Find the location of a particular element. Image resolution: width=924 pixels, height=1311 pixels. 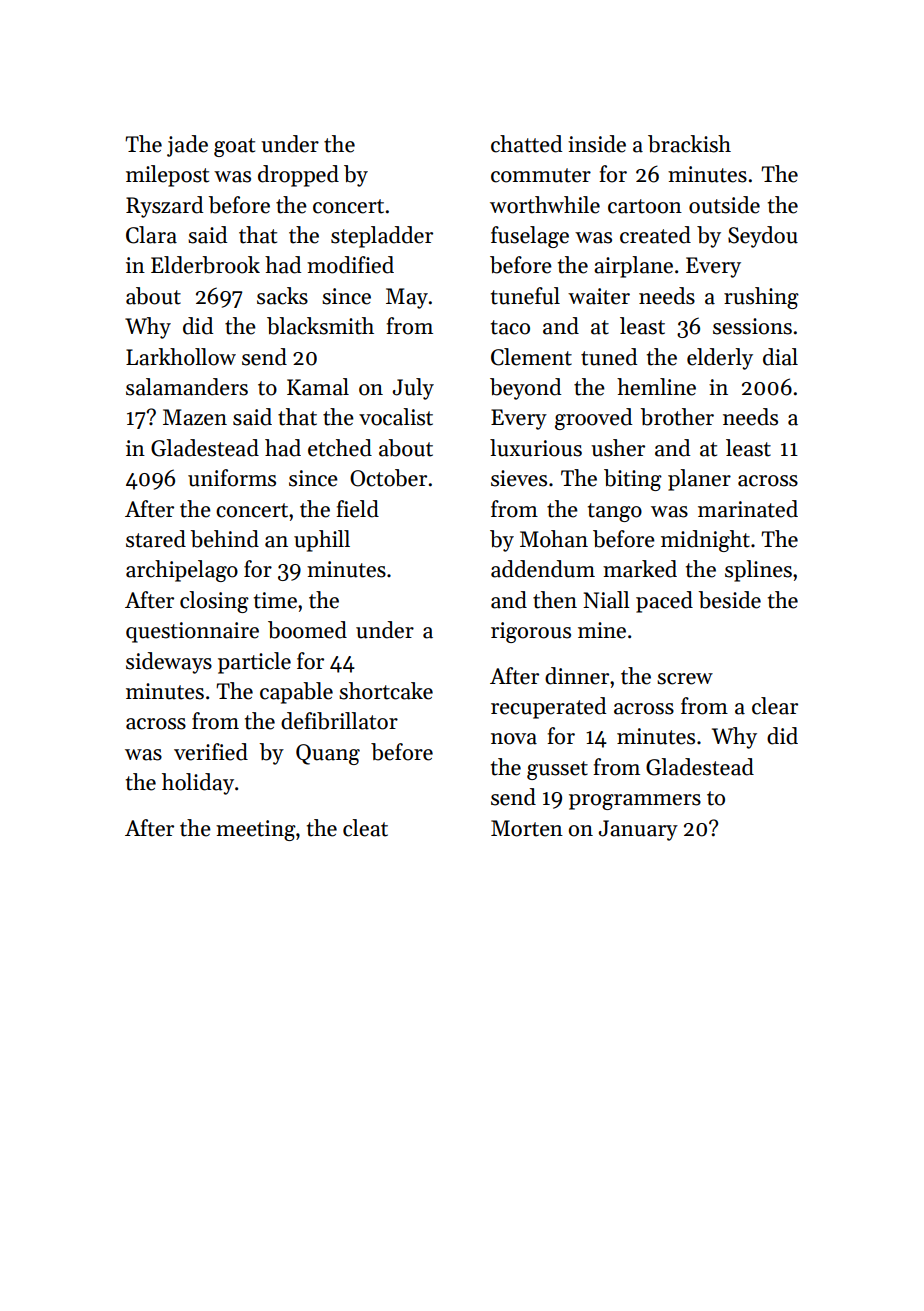

brackish is located at coordinates (689, 144).
